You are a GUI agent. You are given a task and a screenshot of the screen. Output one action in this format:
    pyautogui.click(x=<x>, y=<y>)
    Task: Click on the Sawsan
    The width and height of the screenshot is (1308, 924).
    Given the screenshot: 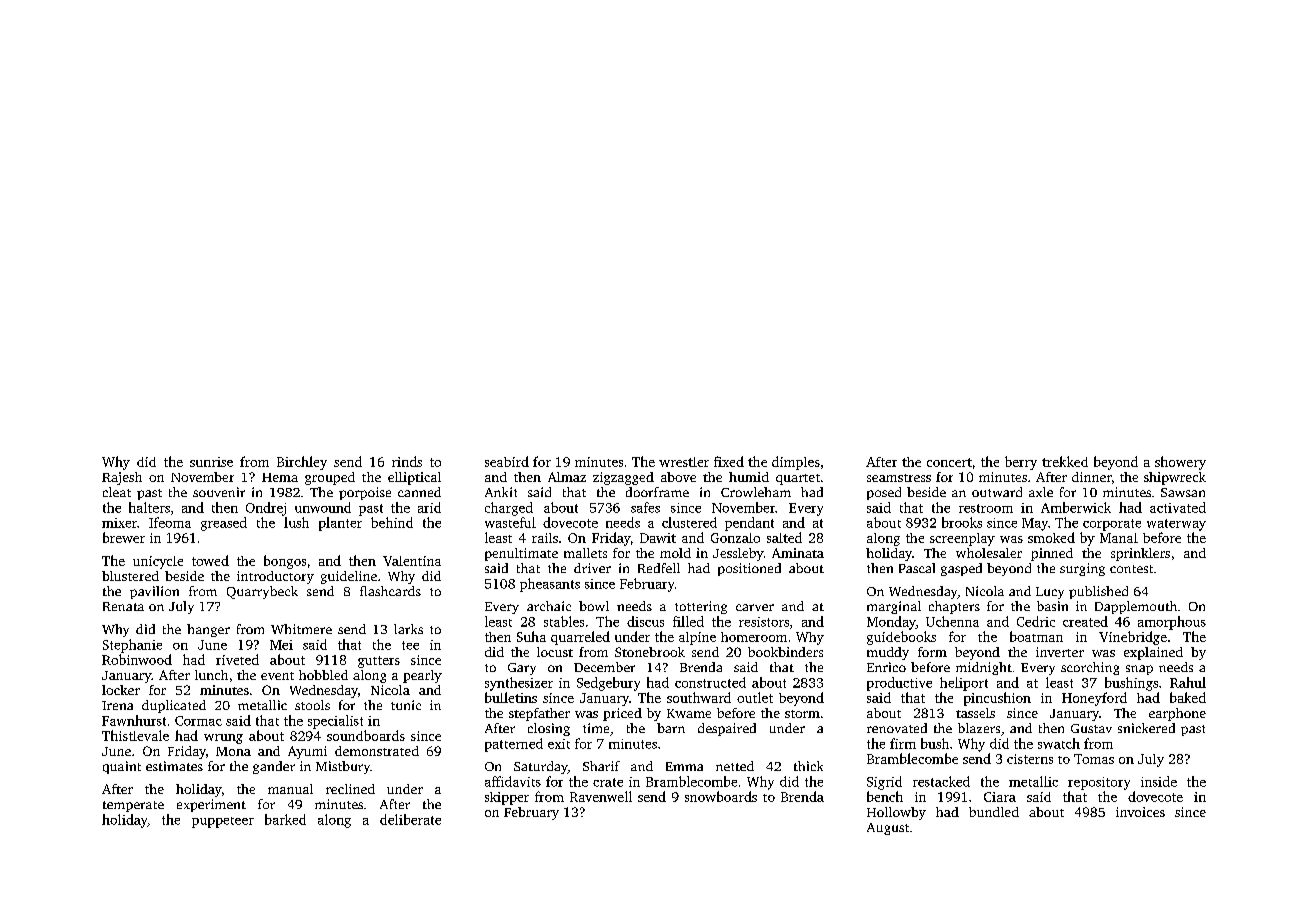 What is the action you would take?
    pyautogui.click(x=1183, y=492)
